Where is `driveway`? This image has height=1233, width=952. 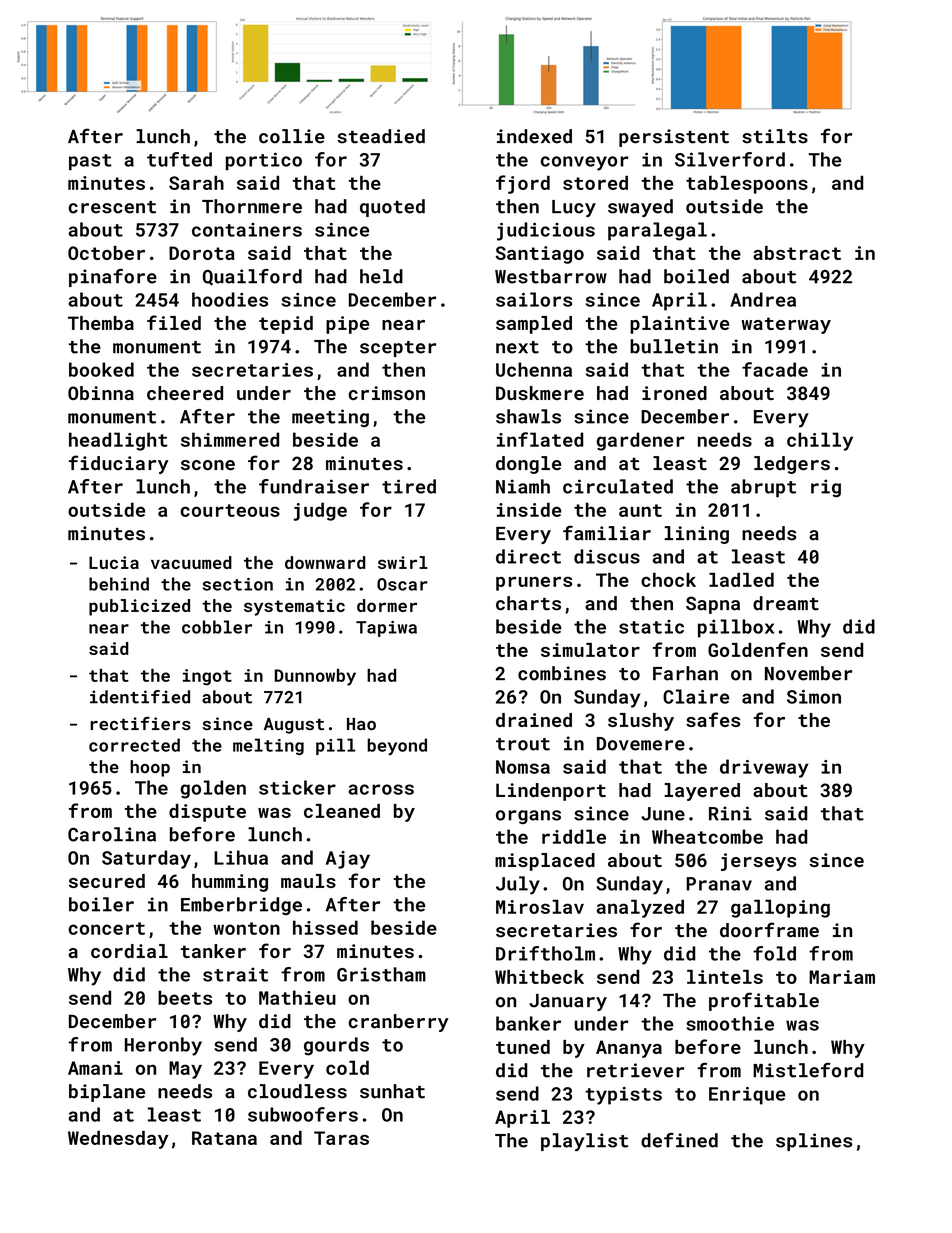
driveway is located at coordinates (764, 768).
